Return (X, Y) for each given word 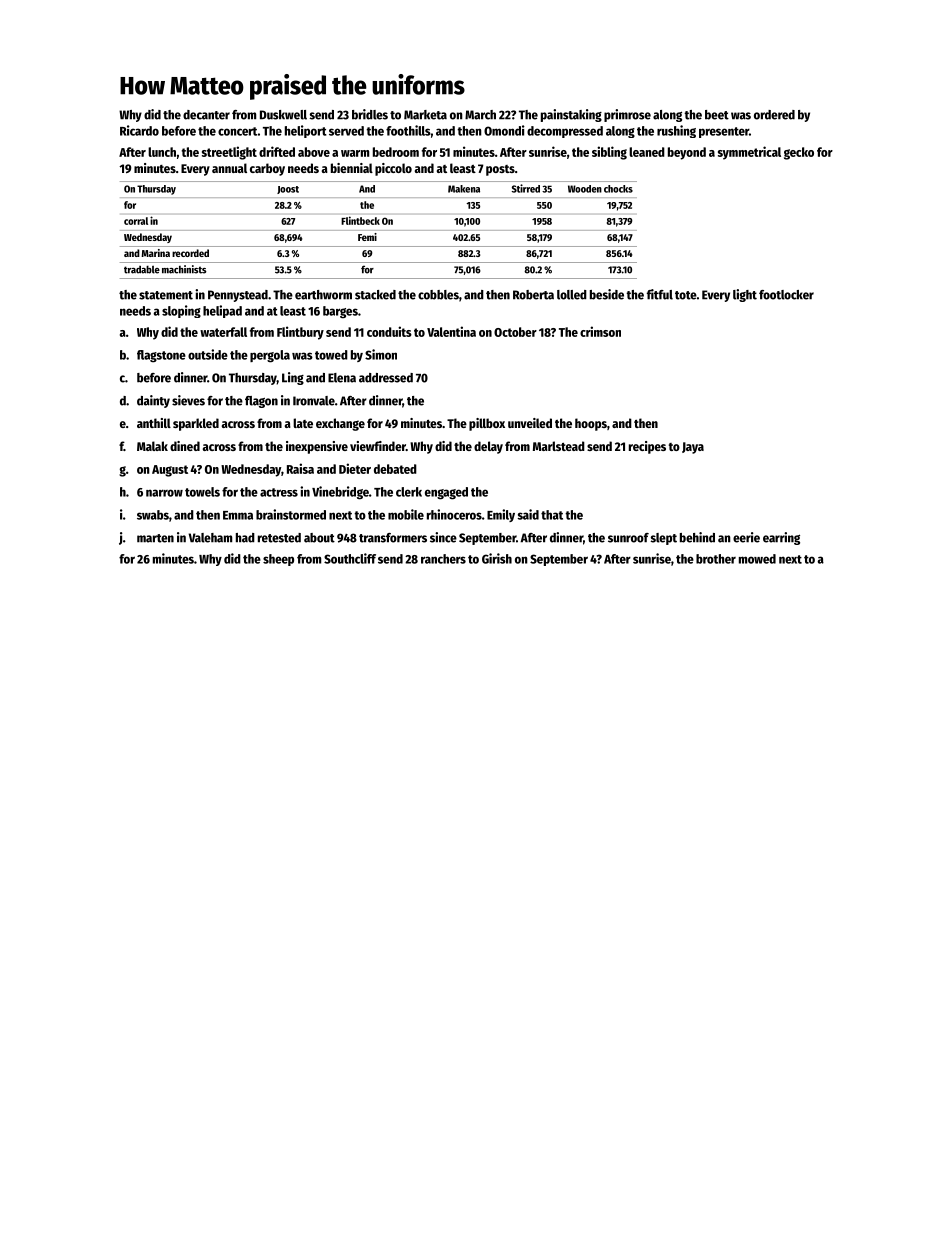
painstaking (571, 115)
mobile (406, 514)
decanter (206, 115)
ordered (774, 115)
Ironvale (314, 401)
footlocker (786, 295)
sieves (188, 400)
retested (279, 538)
